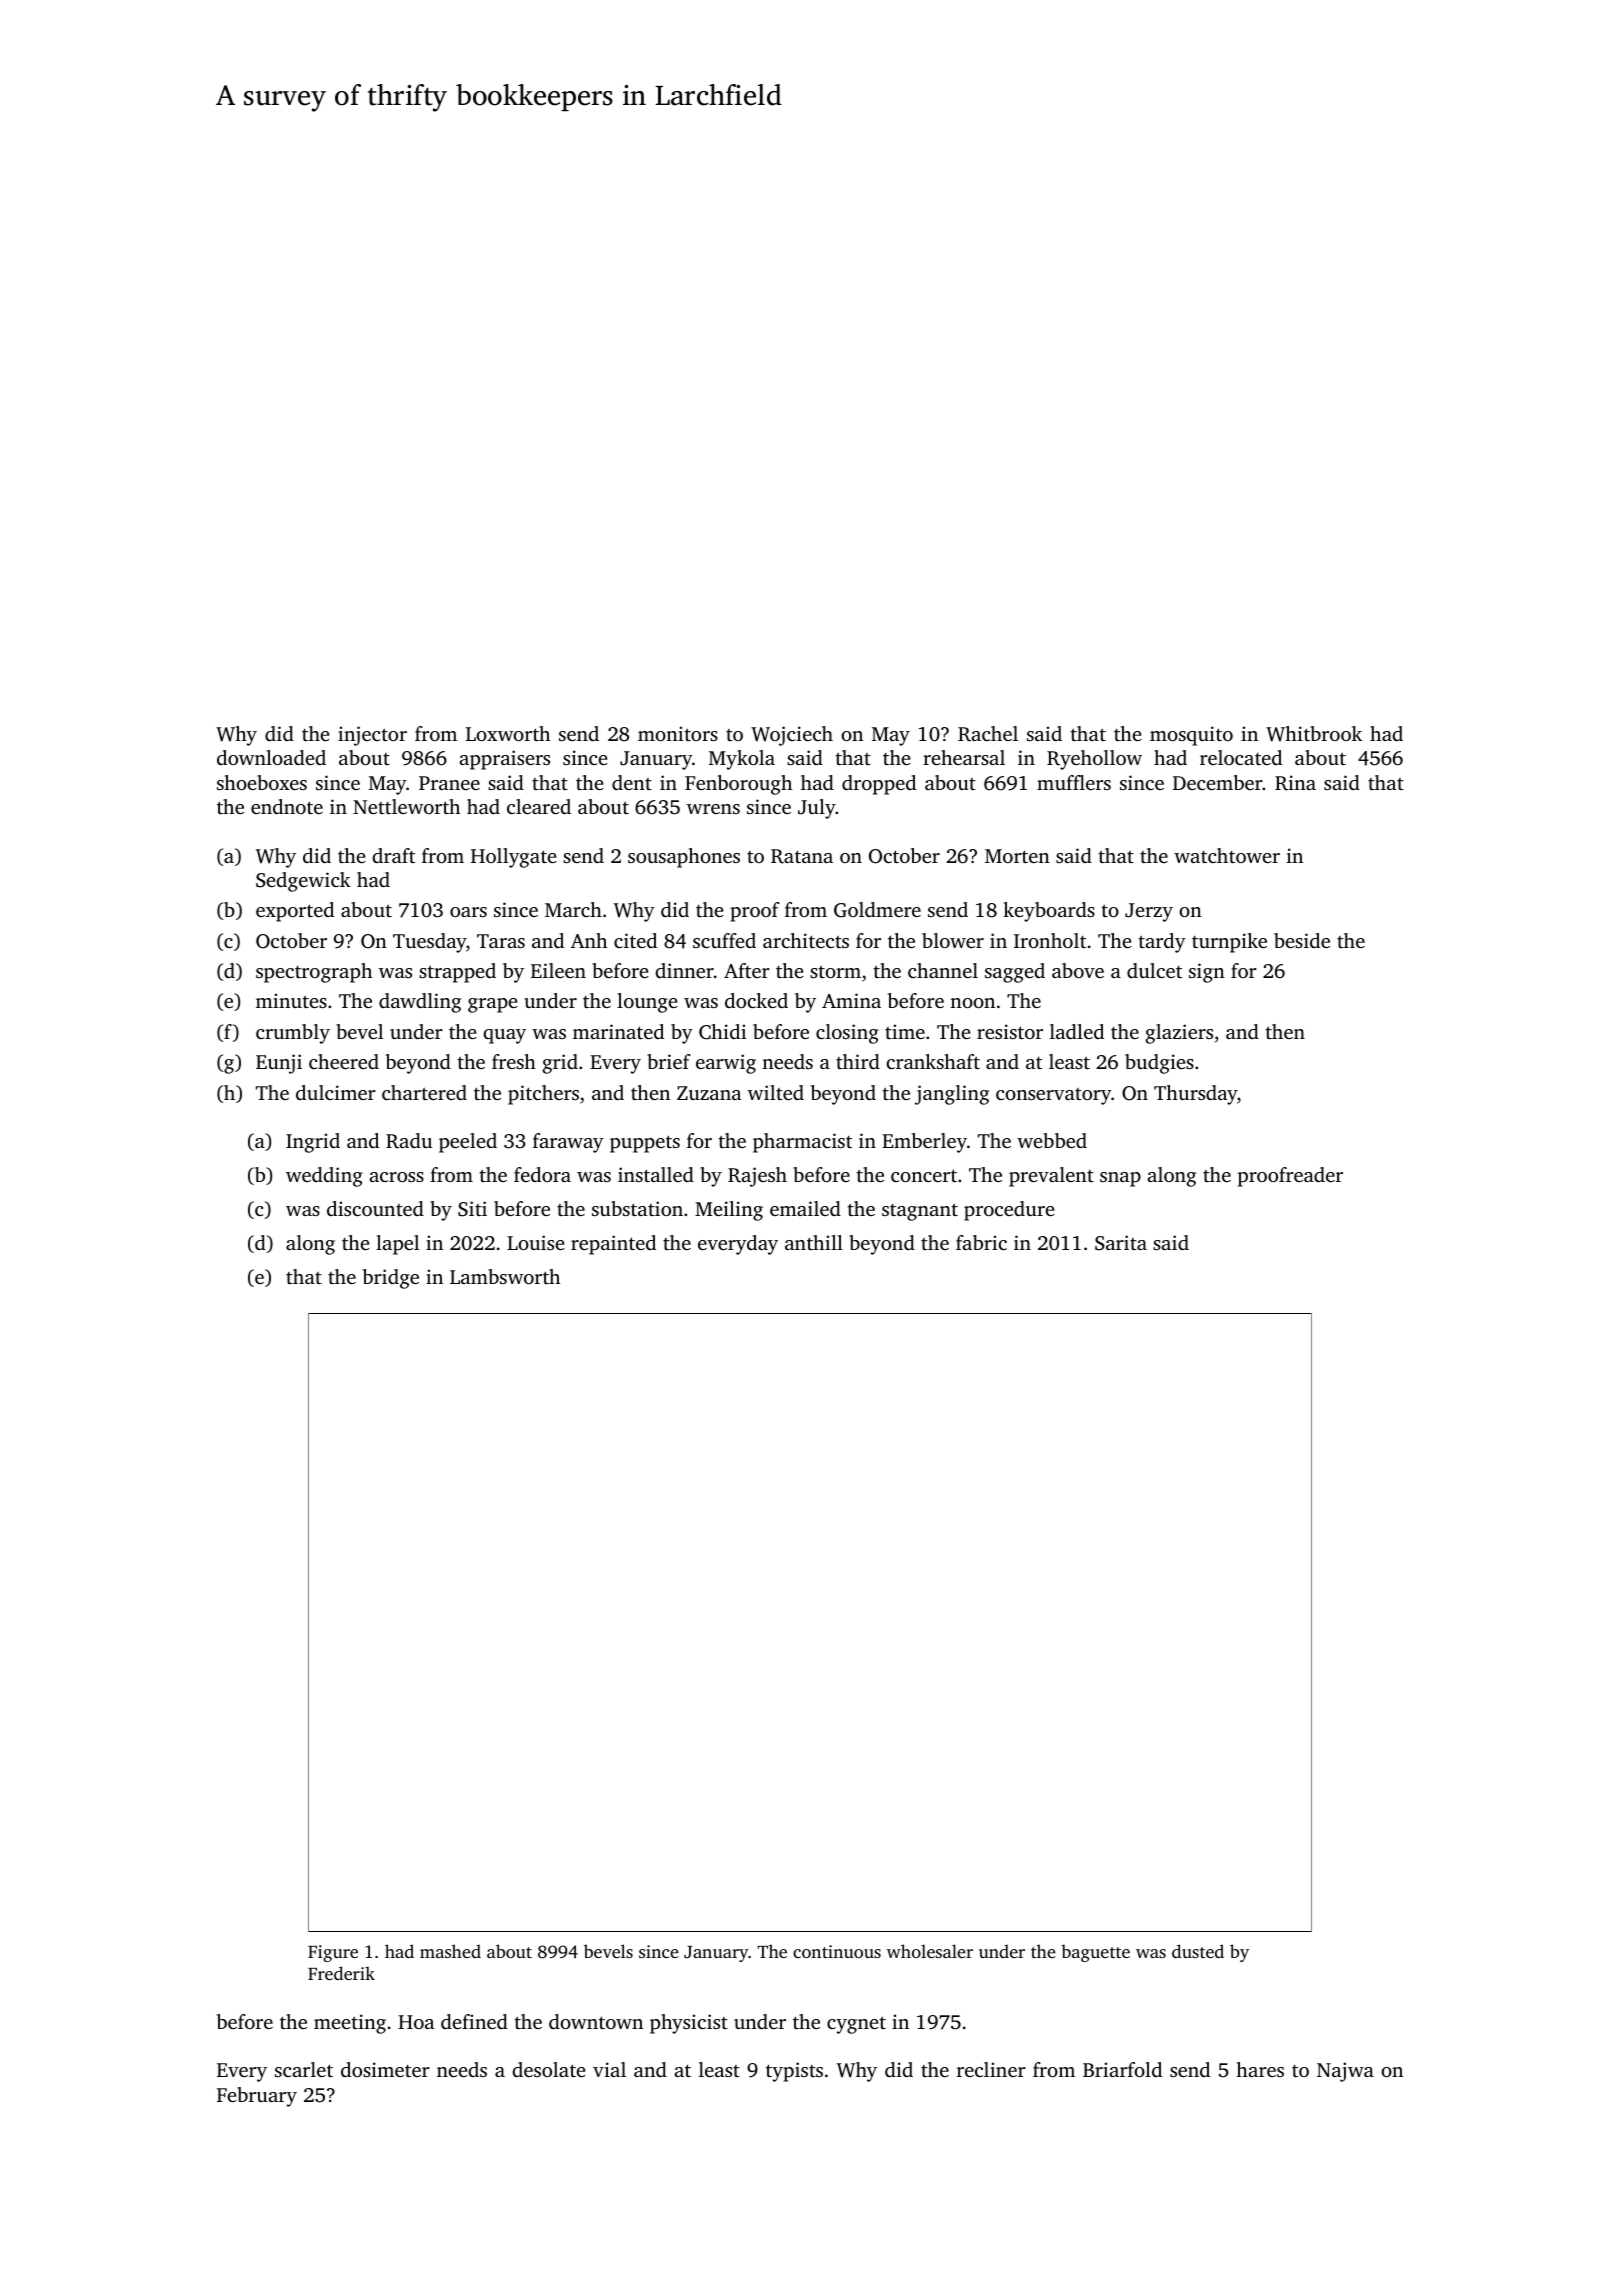 The image size is (1620, 2292). What do you see at coordinates (1121, 1243) in the image?
I see `Sarita` at bounding box center [1121, 1243].
